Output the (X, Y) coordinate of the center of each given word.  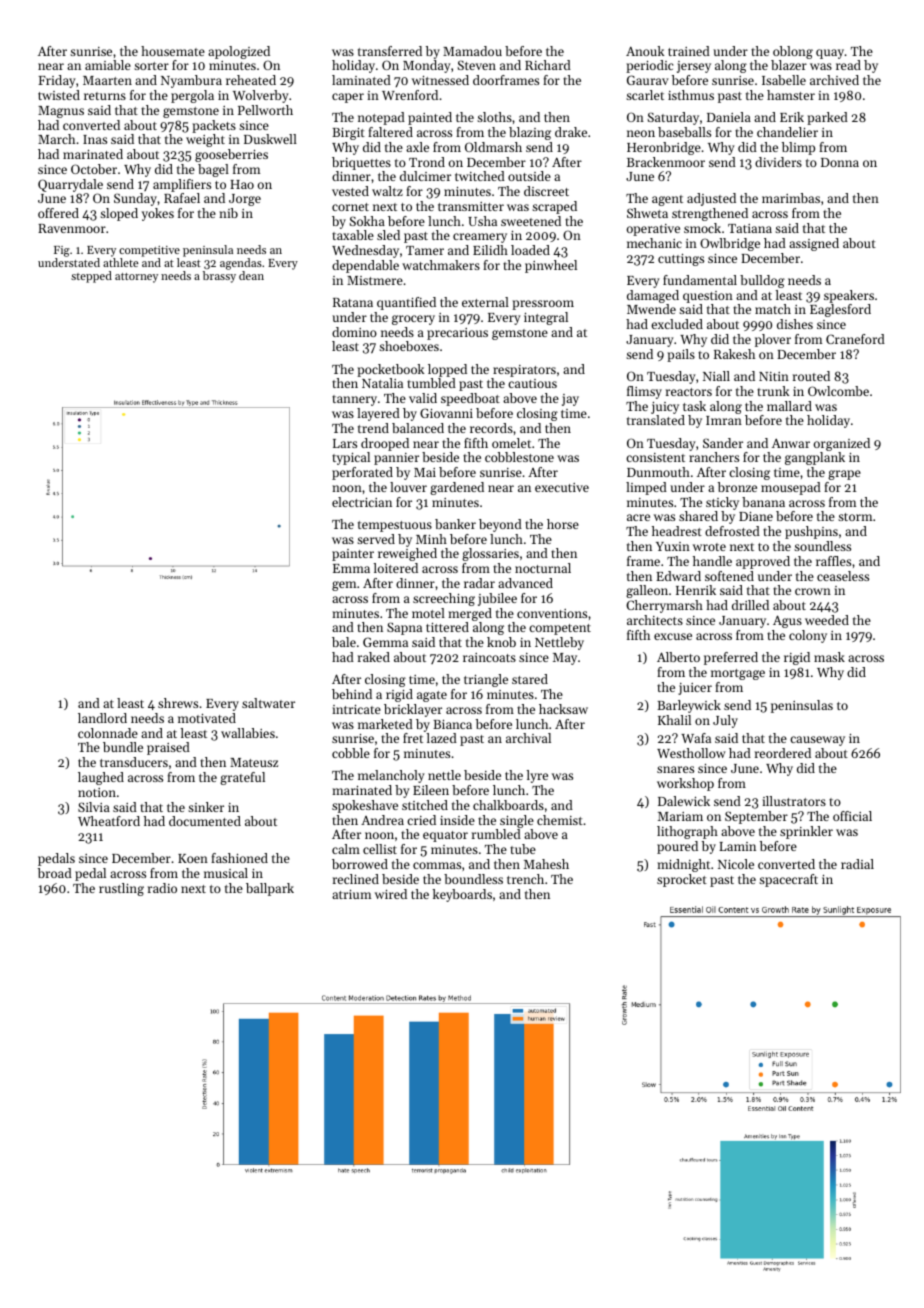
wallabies (248, 733)
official (852, 816)
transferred (390, 51)
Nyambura (191, 81)
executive (562, 487)
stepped (91, 277)
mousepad (791, 488)
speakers (849, 296)
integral (546, 318)
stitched (425, 805)
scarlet (645, 95)
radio (162, 888)
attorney (136, 278)
